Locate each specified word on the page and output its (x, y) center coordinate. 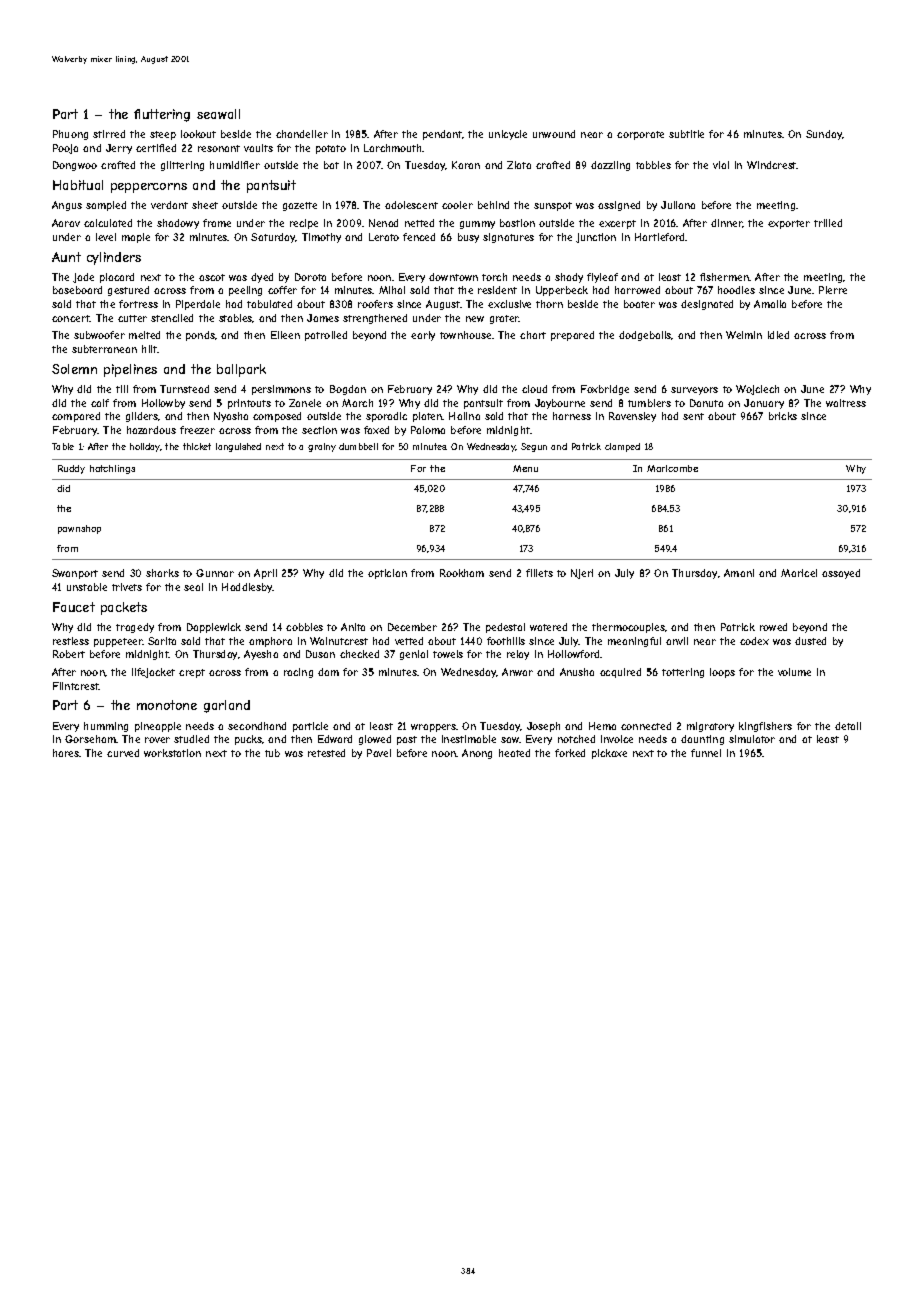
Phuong (70, 135)
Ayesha (261, 655)
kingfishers (765, 727)
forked (570, 753)
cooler (457, 205)
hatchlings (112, 469)
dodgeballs (645, 336)
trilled (828, 223)
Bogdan (348, 390)
